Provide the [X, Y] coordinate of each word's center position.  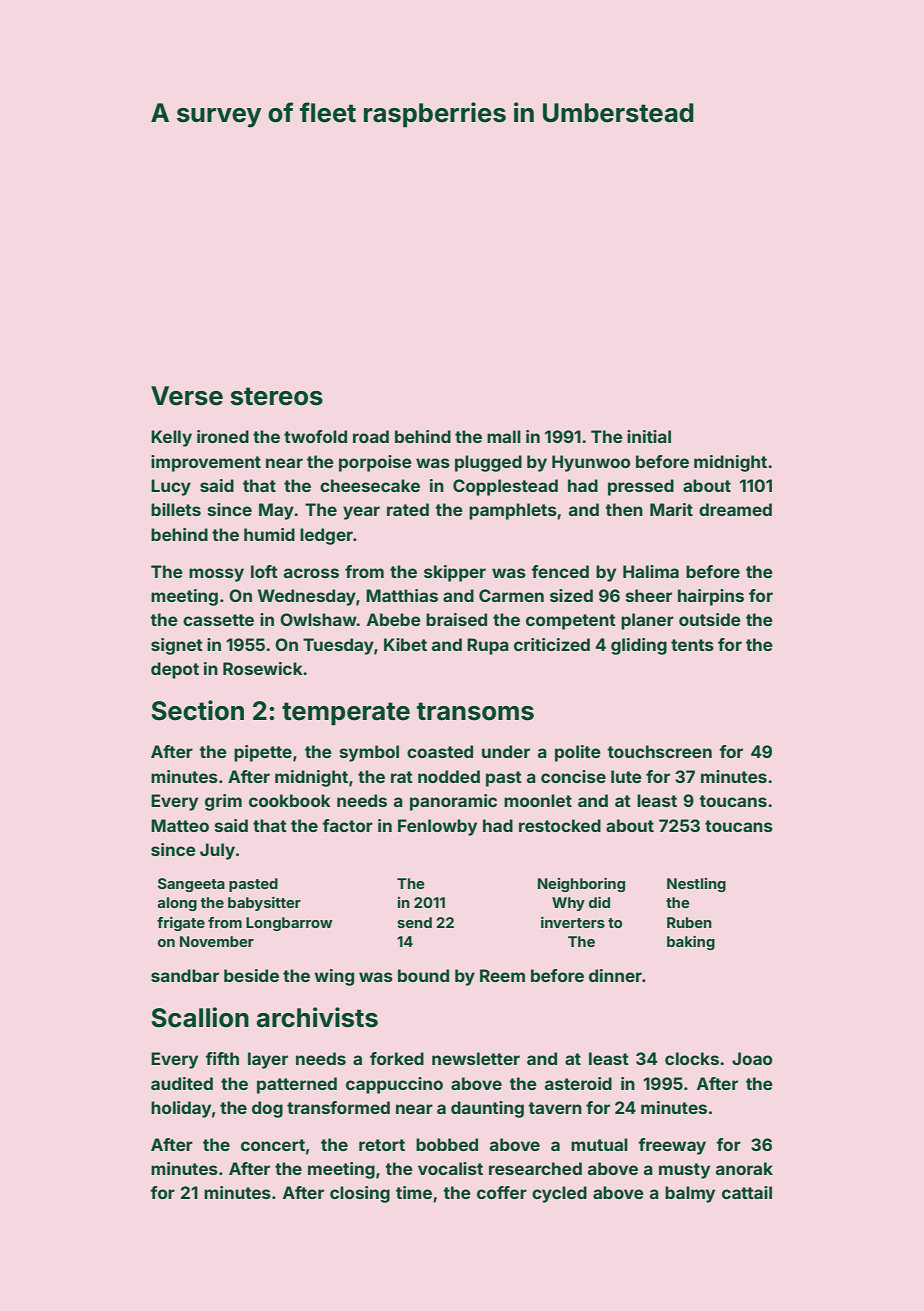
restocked [560, 825]
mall [504, 436]
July [217, 851]
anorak [744, 1168]
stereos [276, 396]
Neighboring [581, 885]
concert [273, 1145]
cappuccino [394, 1085]
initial [649, 436]
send [414, 922]
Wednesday [307, 597]
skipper [455, 573]
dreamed [735, 509]
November [217, 941]
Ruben [689, 922]
